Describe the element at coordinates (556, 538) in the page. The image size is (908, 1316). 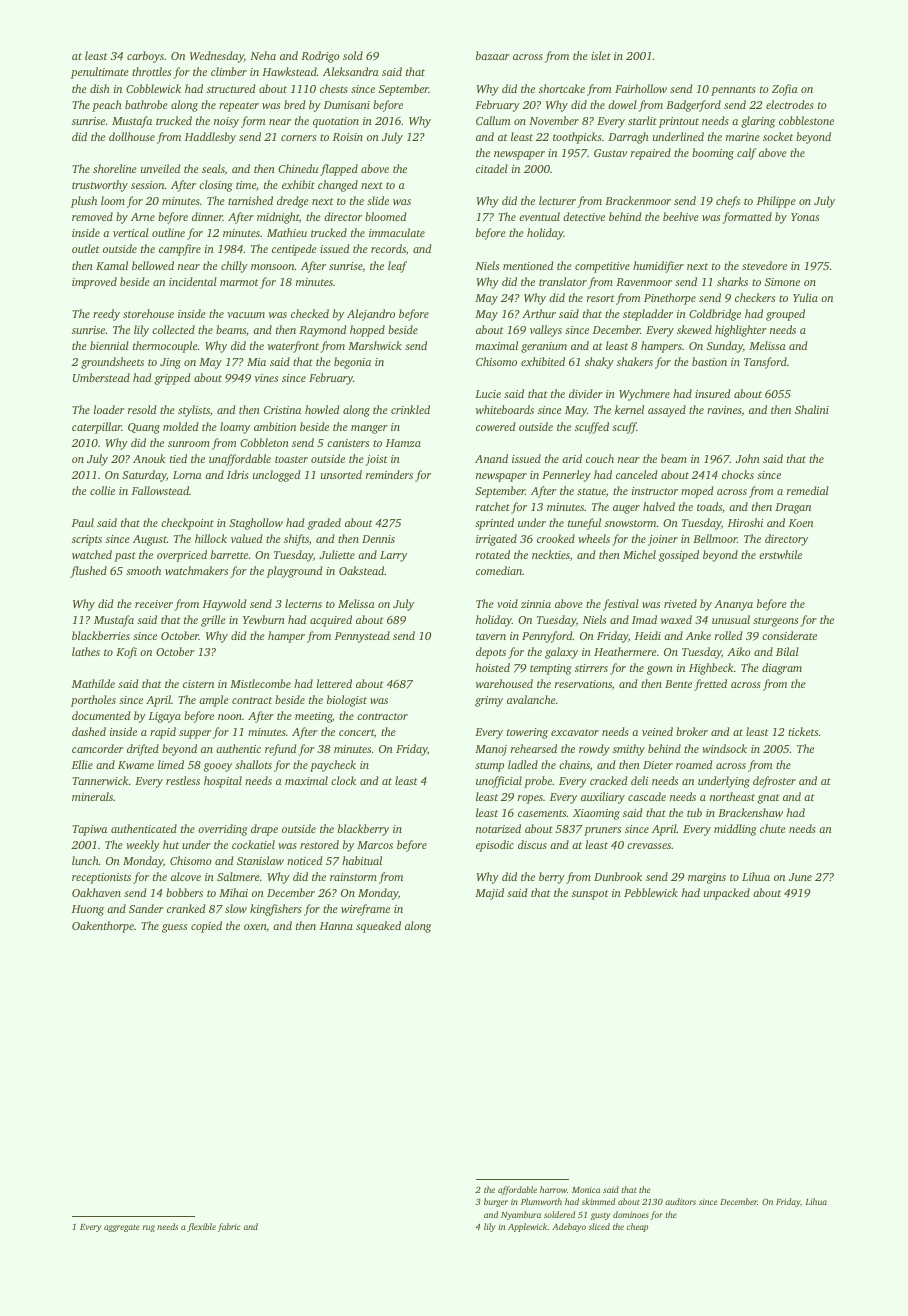
I see `crooked` at that location.
